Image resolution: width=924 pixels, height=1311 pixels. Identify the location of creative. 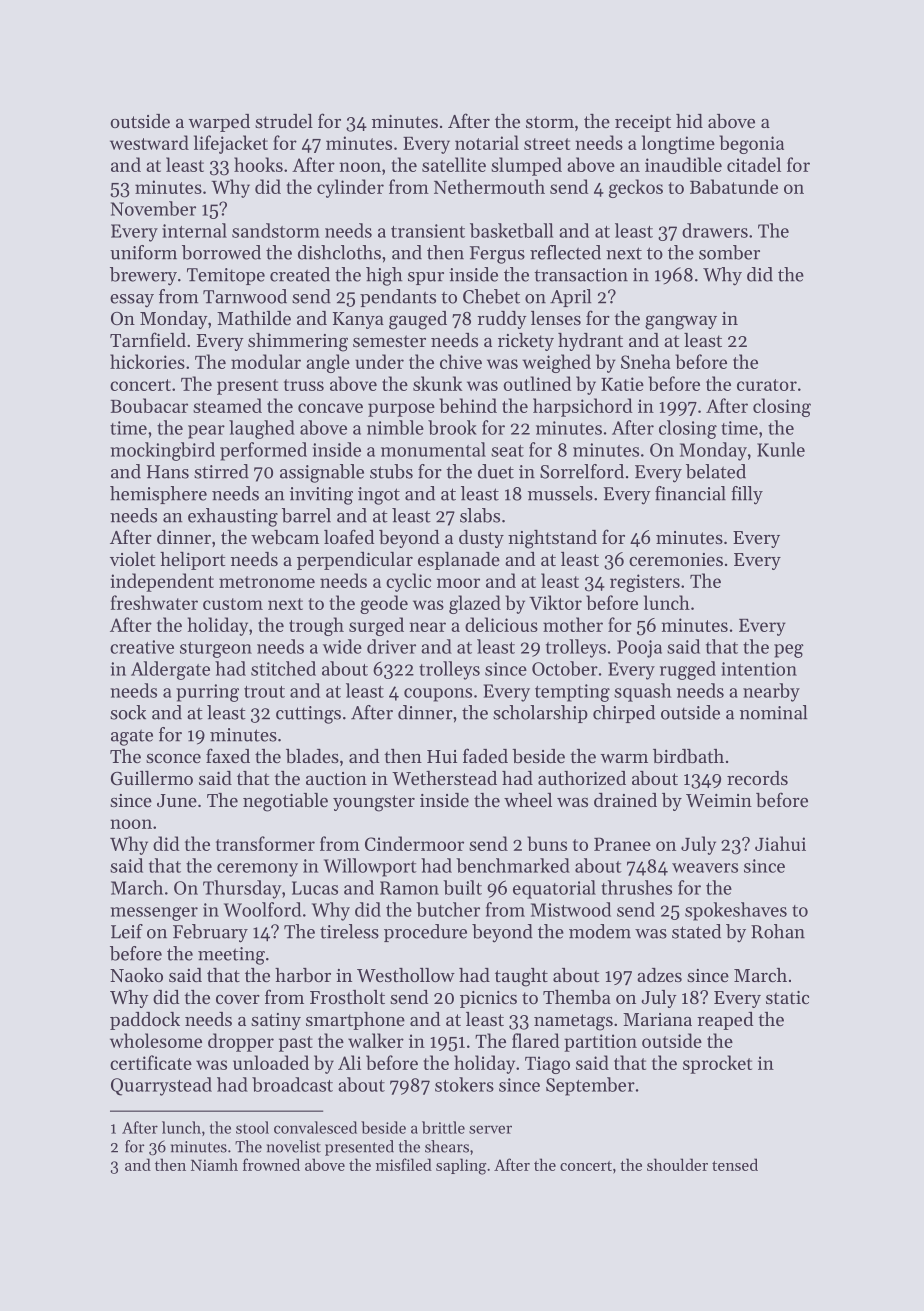
(142, 647).
